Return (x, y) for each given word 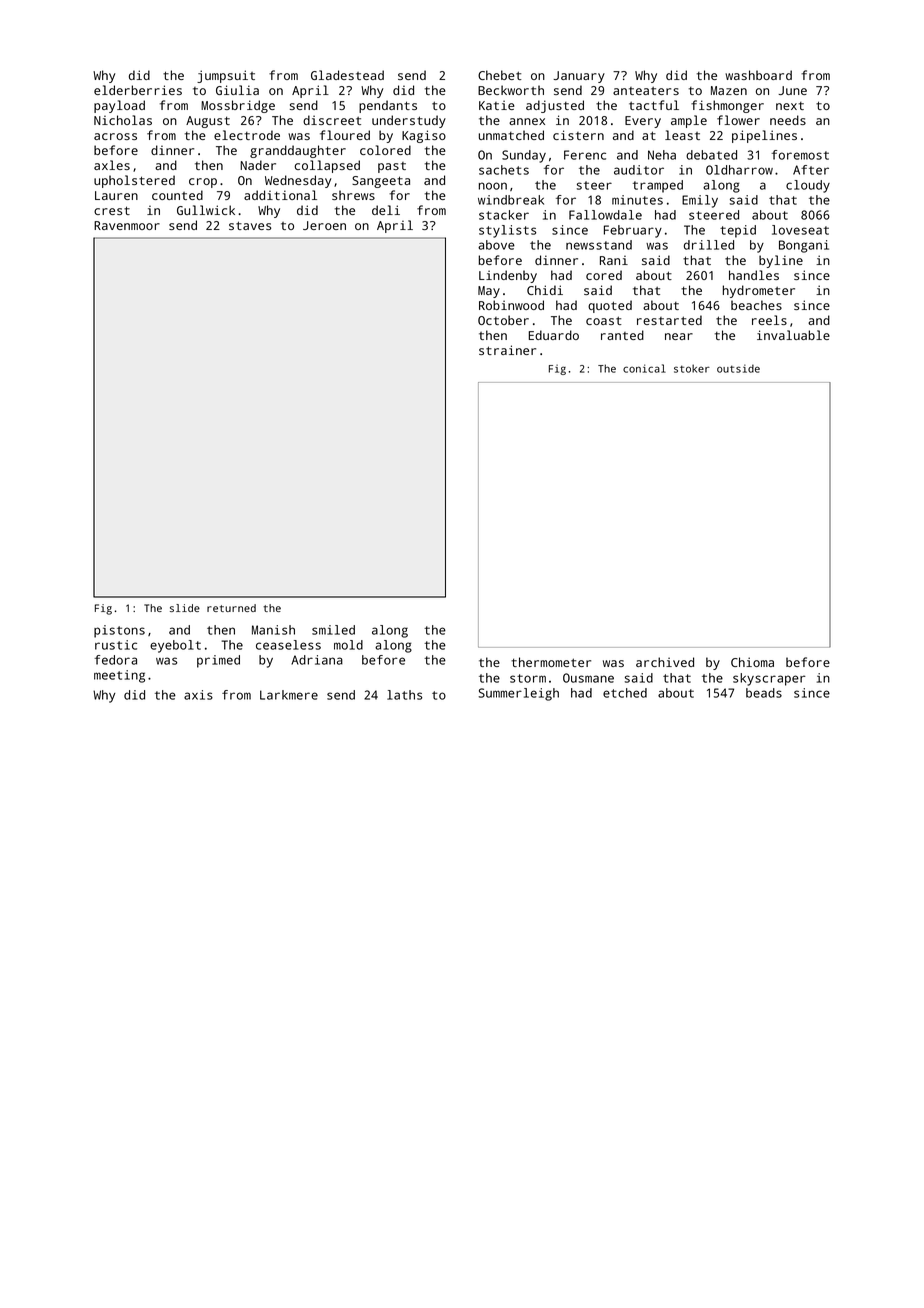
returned (231, 608)
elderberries (138, 90)
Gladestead (347, 75)
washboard (758, 75)
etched (625, 693)
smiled (333, 630)
